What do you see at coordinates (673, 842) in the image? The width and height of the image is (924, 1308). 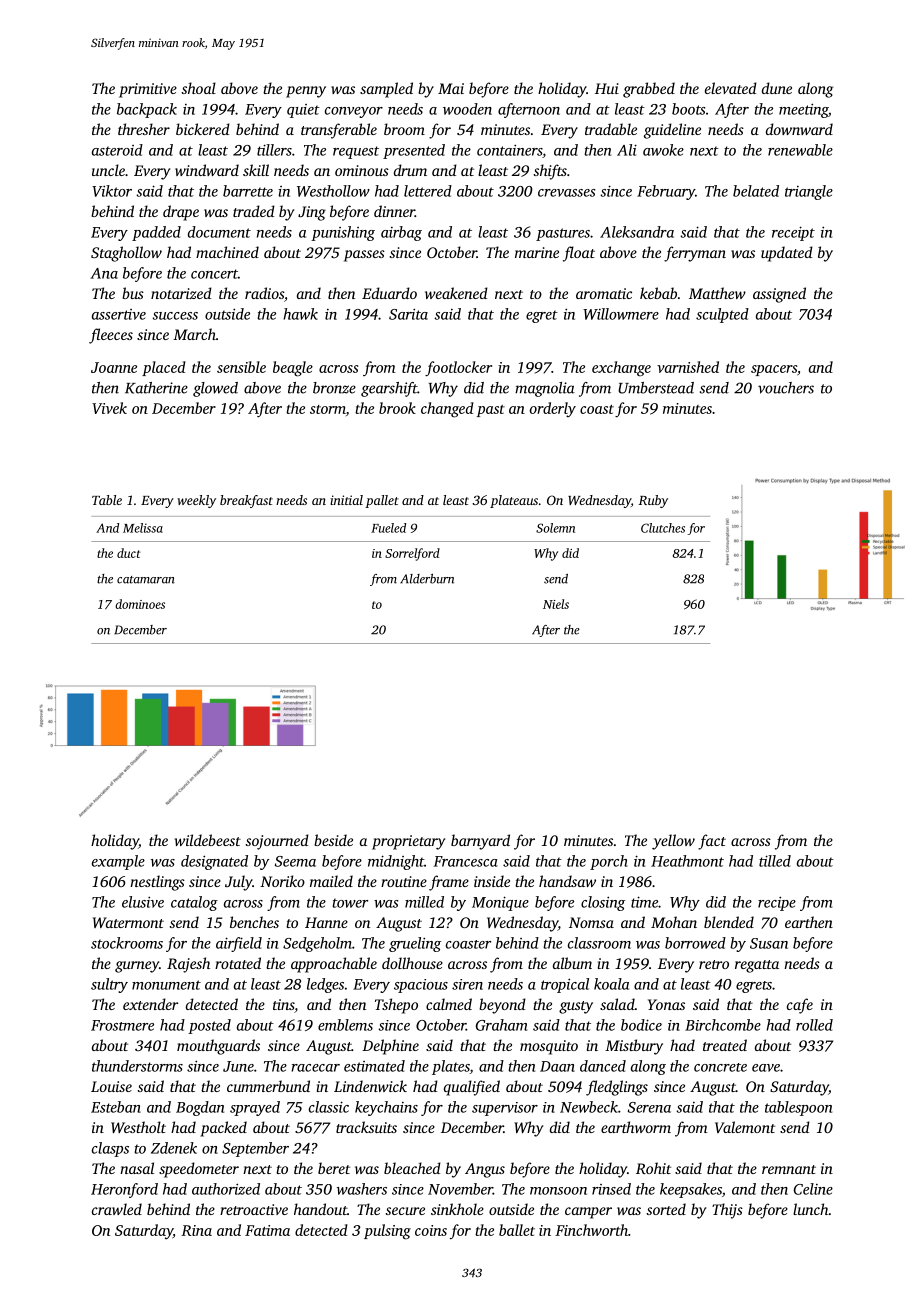 I see `yellow` at bounding box center [673, 842].
